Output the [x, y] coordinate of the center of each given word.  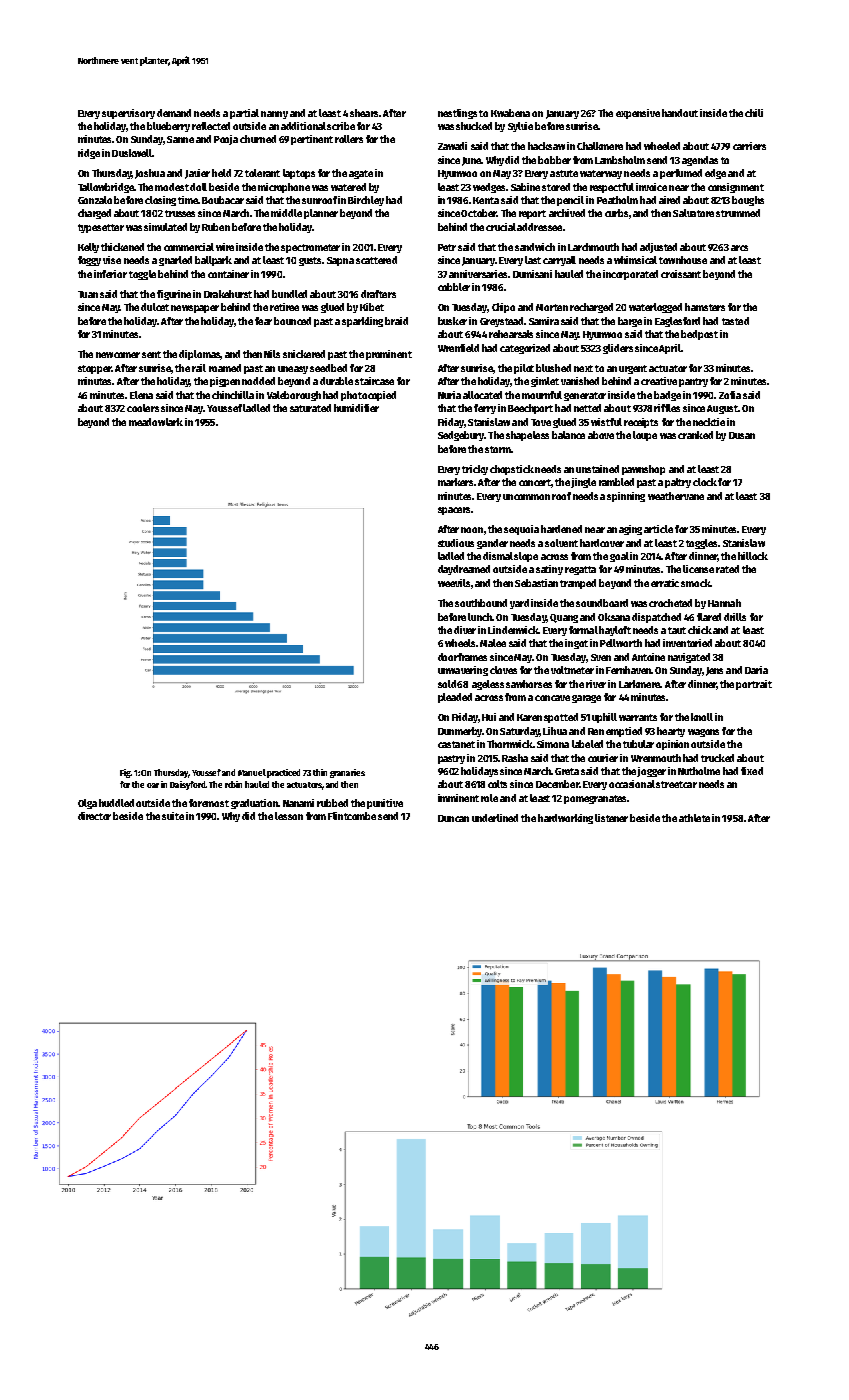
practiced [283, 773]
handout [680, 113]
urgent [633, 369]
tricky [475, 470]
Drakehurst [228, 294]
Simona [553, 744]
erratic [665, 583]
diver [465, 630]
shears [364, 113]
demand [174, 113]
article [658, 529]
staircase [374, 381]
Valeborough [294, 396]
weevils [454, 583]
